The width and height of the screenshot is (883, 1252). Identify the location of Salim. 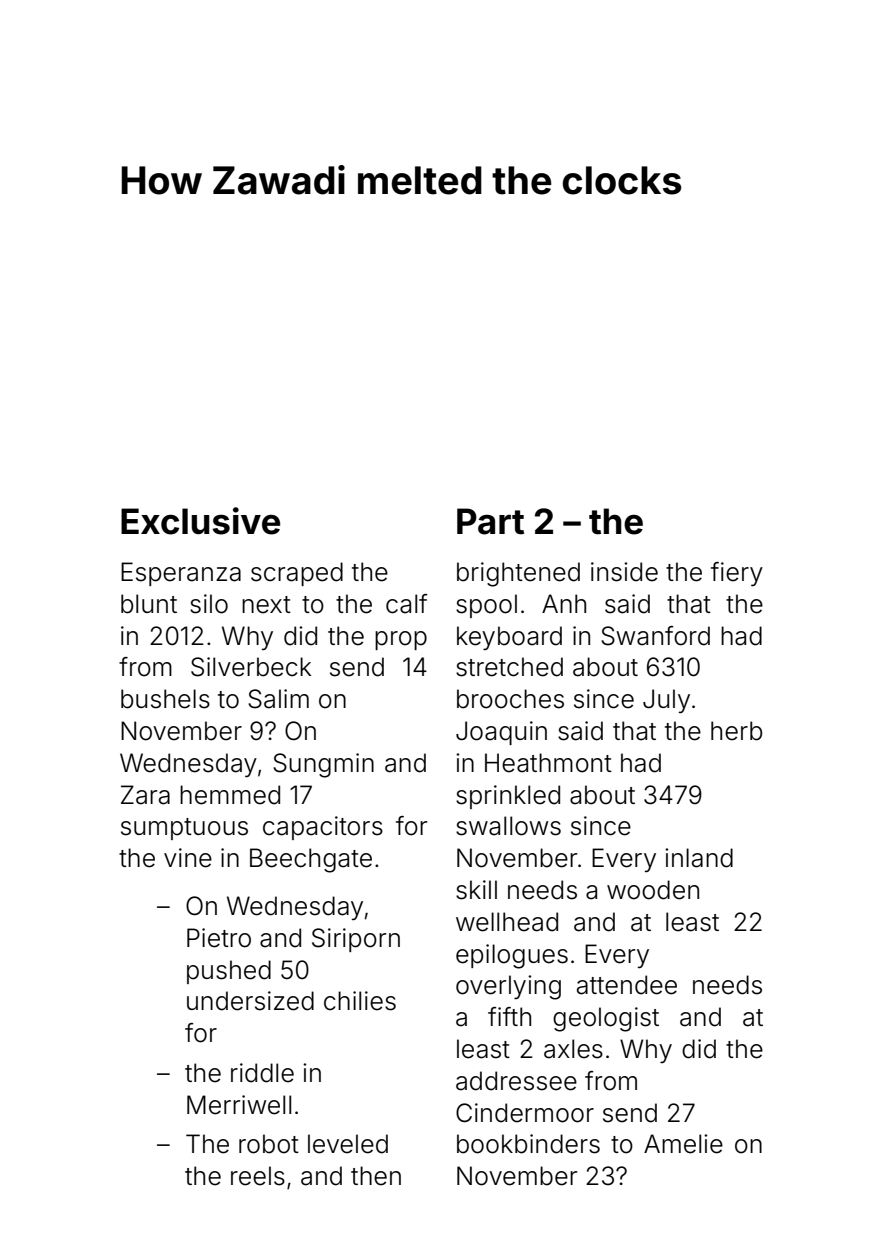
(278, 699).
